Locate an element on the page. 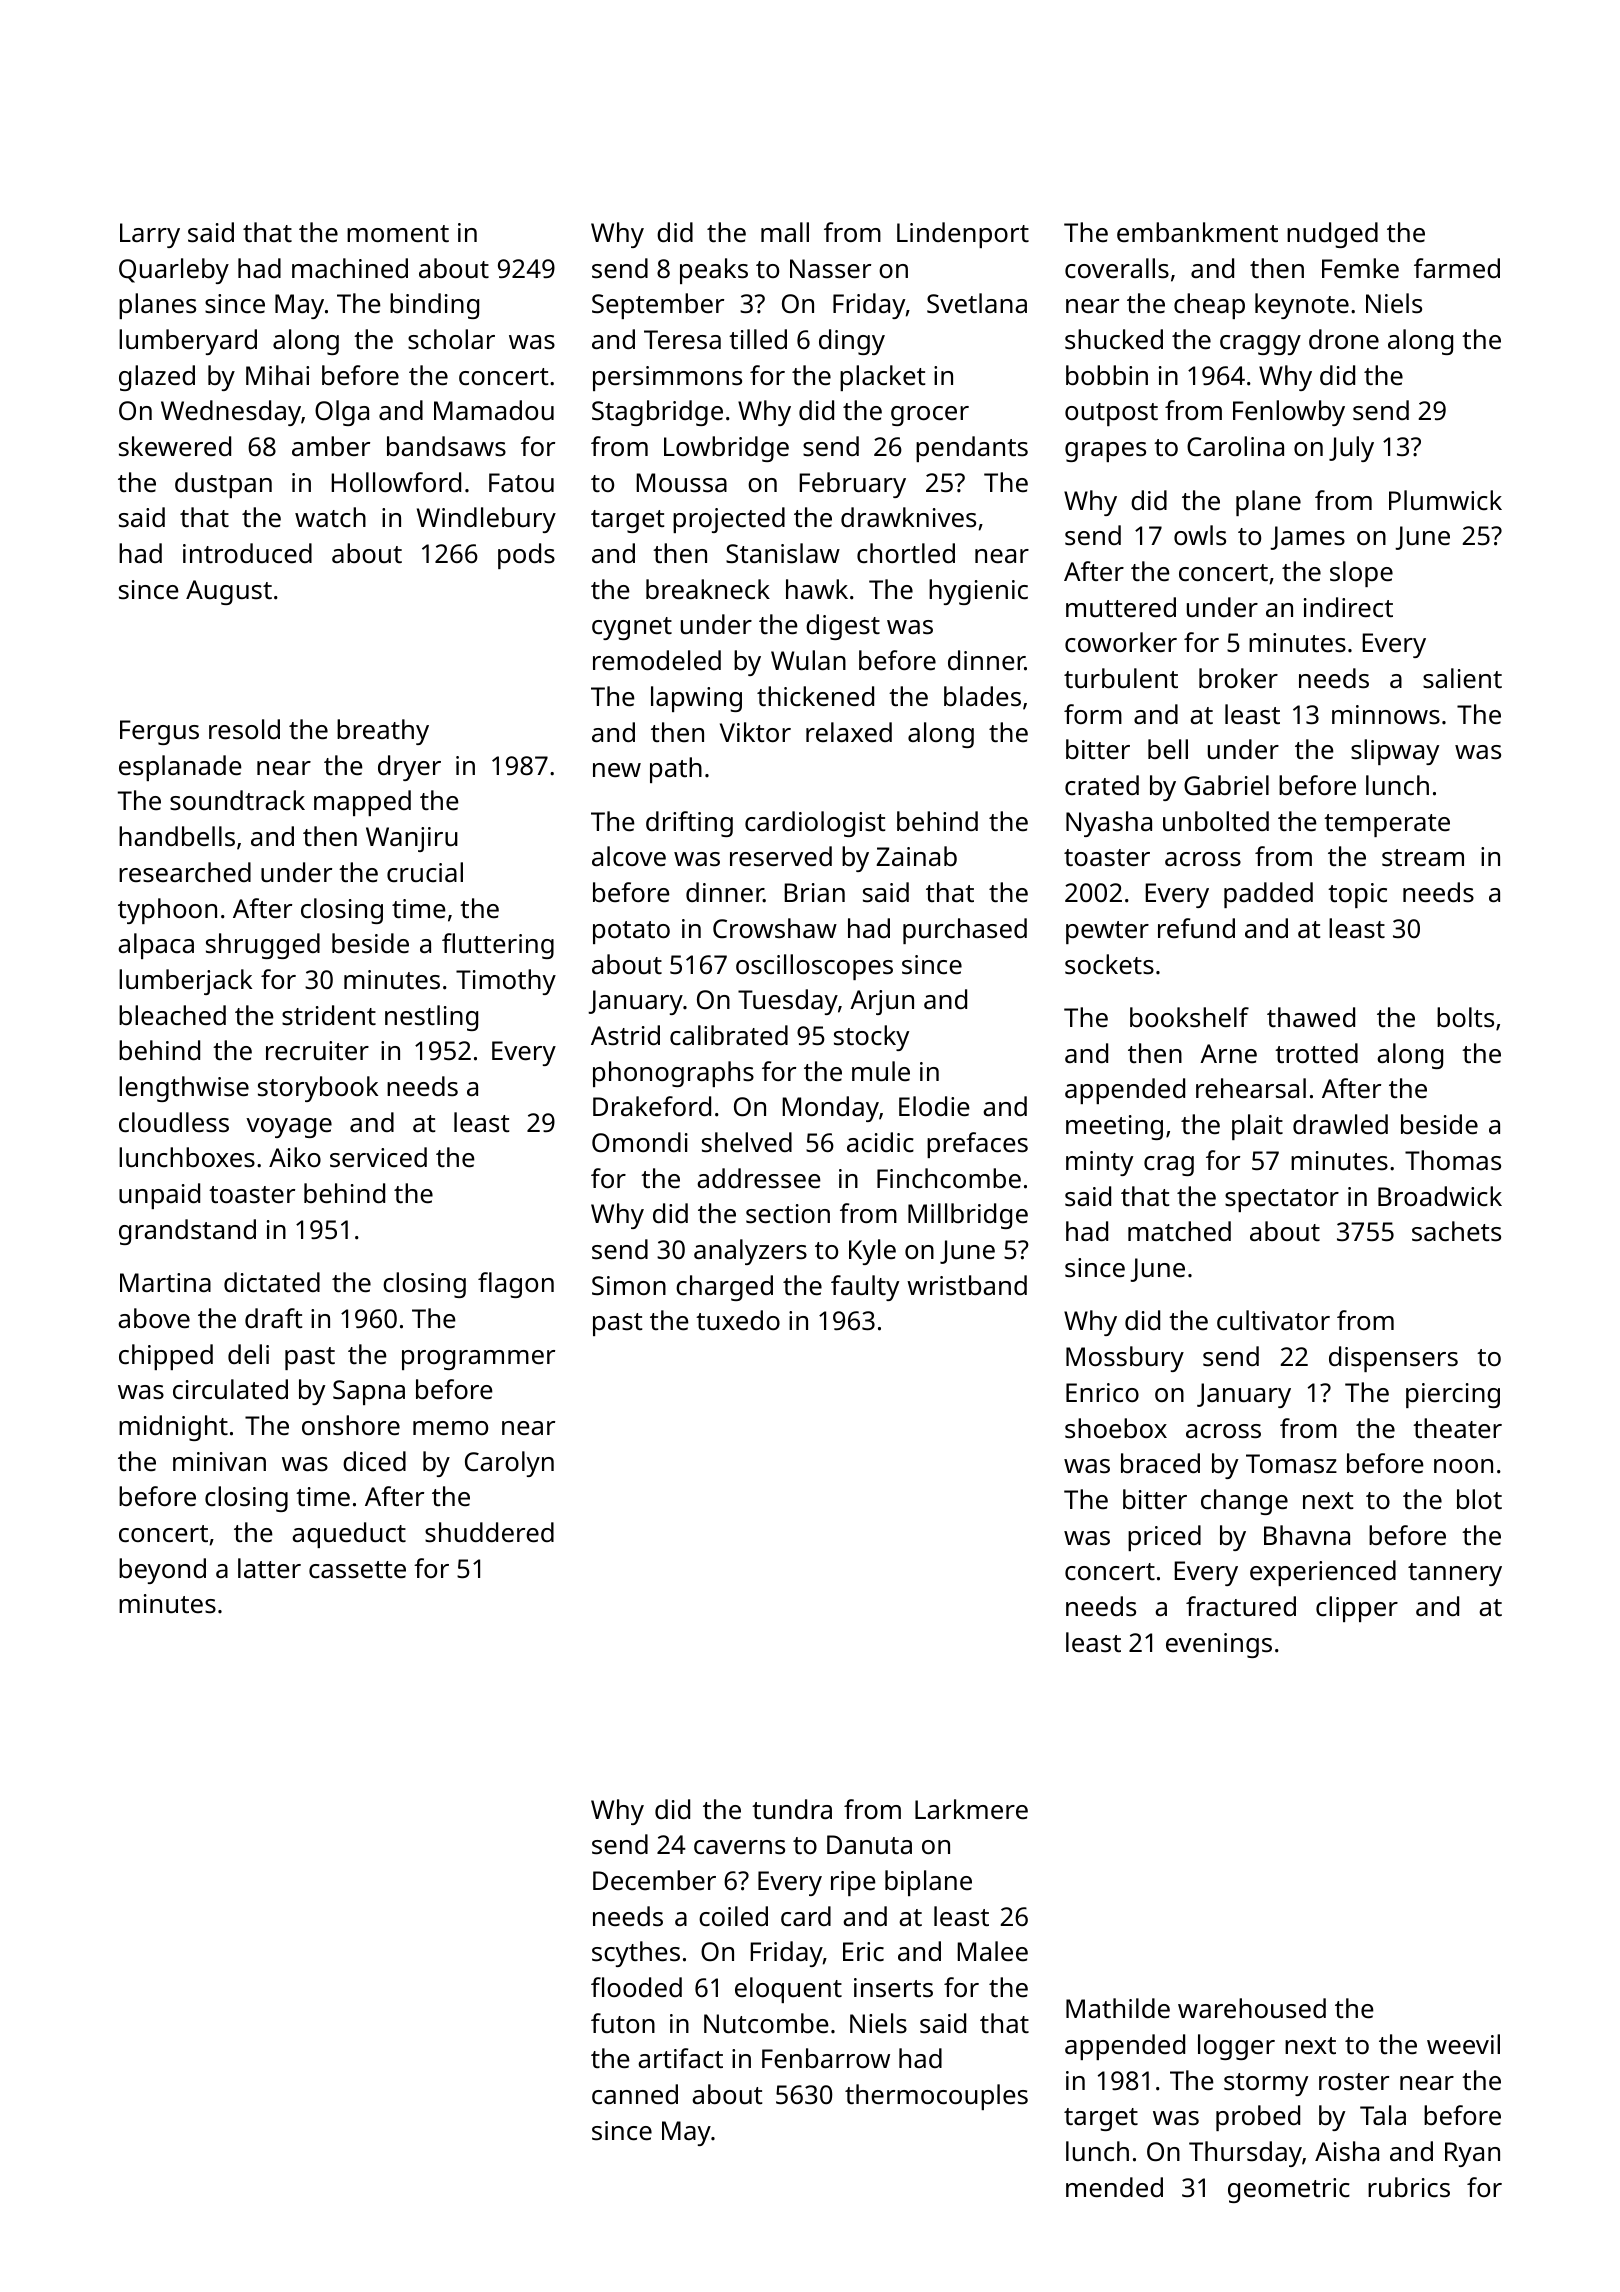 This page has width=1620, height=2292. watch is located at coordinates (330, 517).
